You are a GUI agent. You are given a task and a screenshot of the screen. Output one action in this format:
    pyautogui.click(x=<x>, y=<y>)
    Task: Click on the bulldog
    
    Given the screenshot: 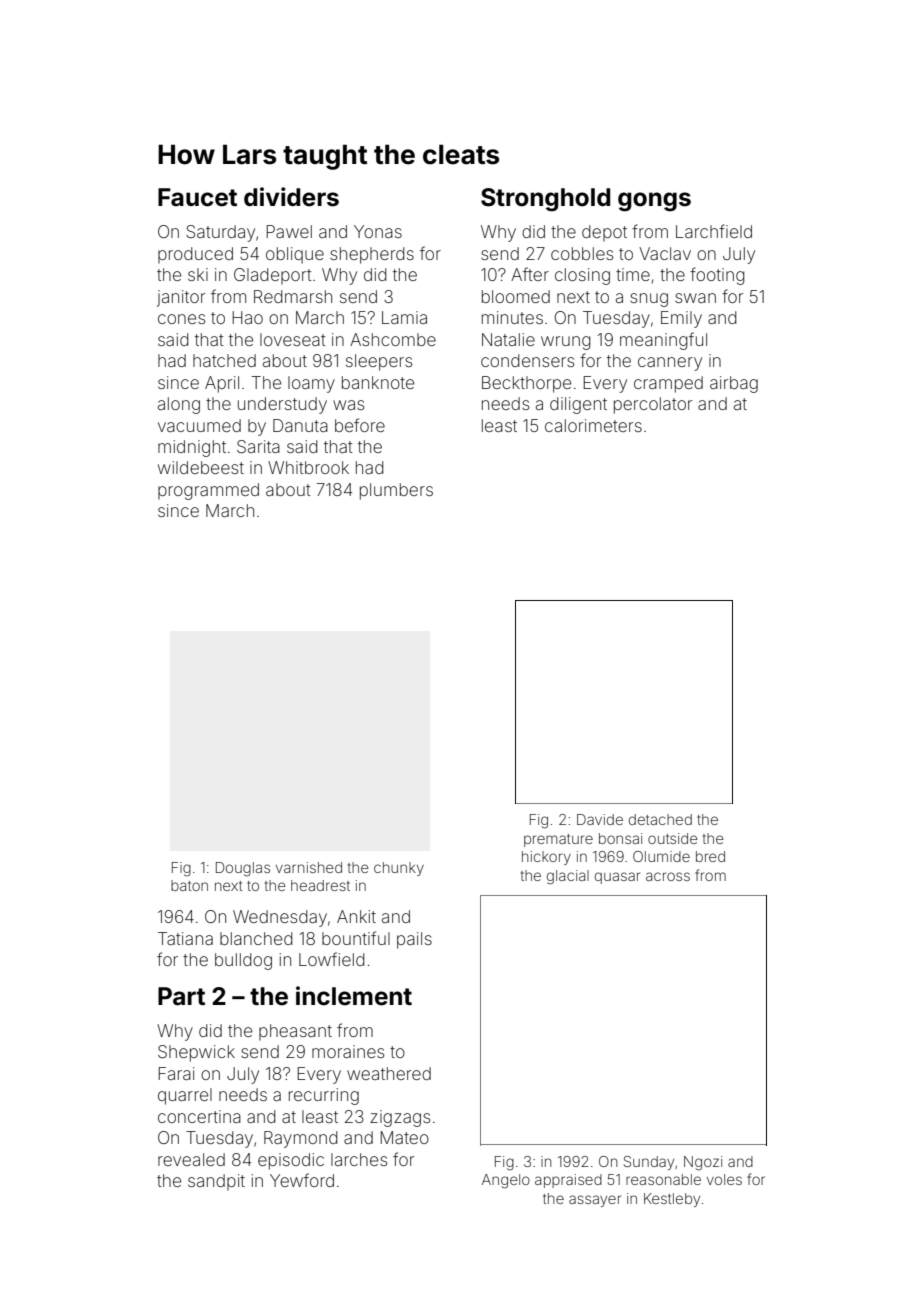 What is the action you would take?
    pyautogui.click(x=243, y=961)
